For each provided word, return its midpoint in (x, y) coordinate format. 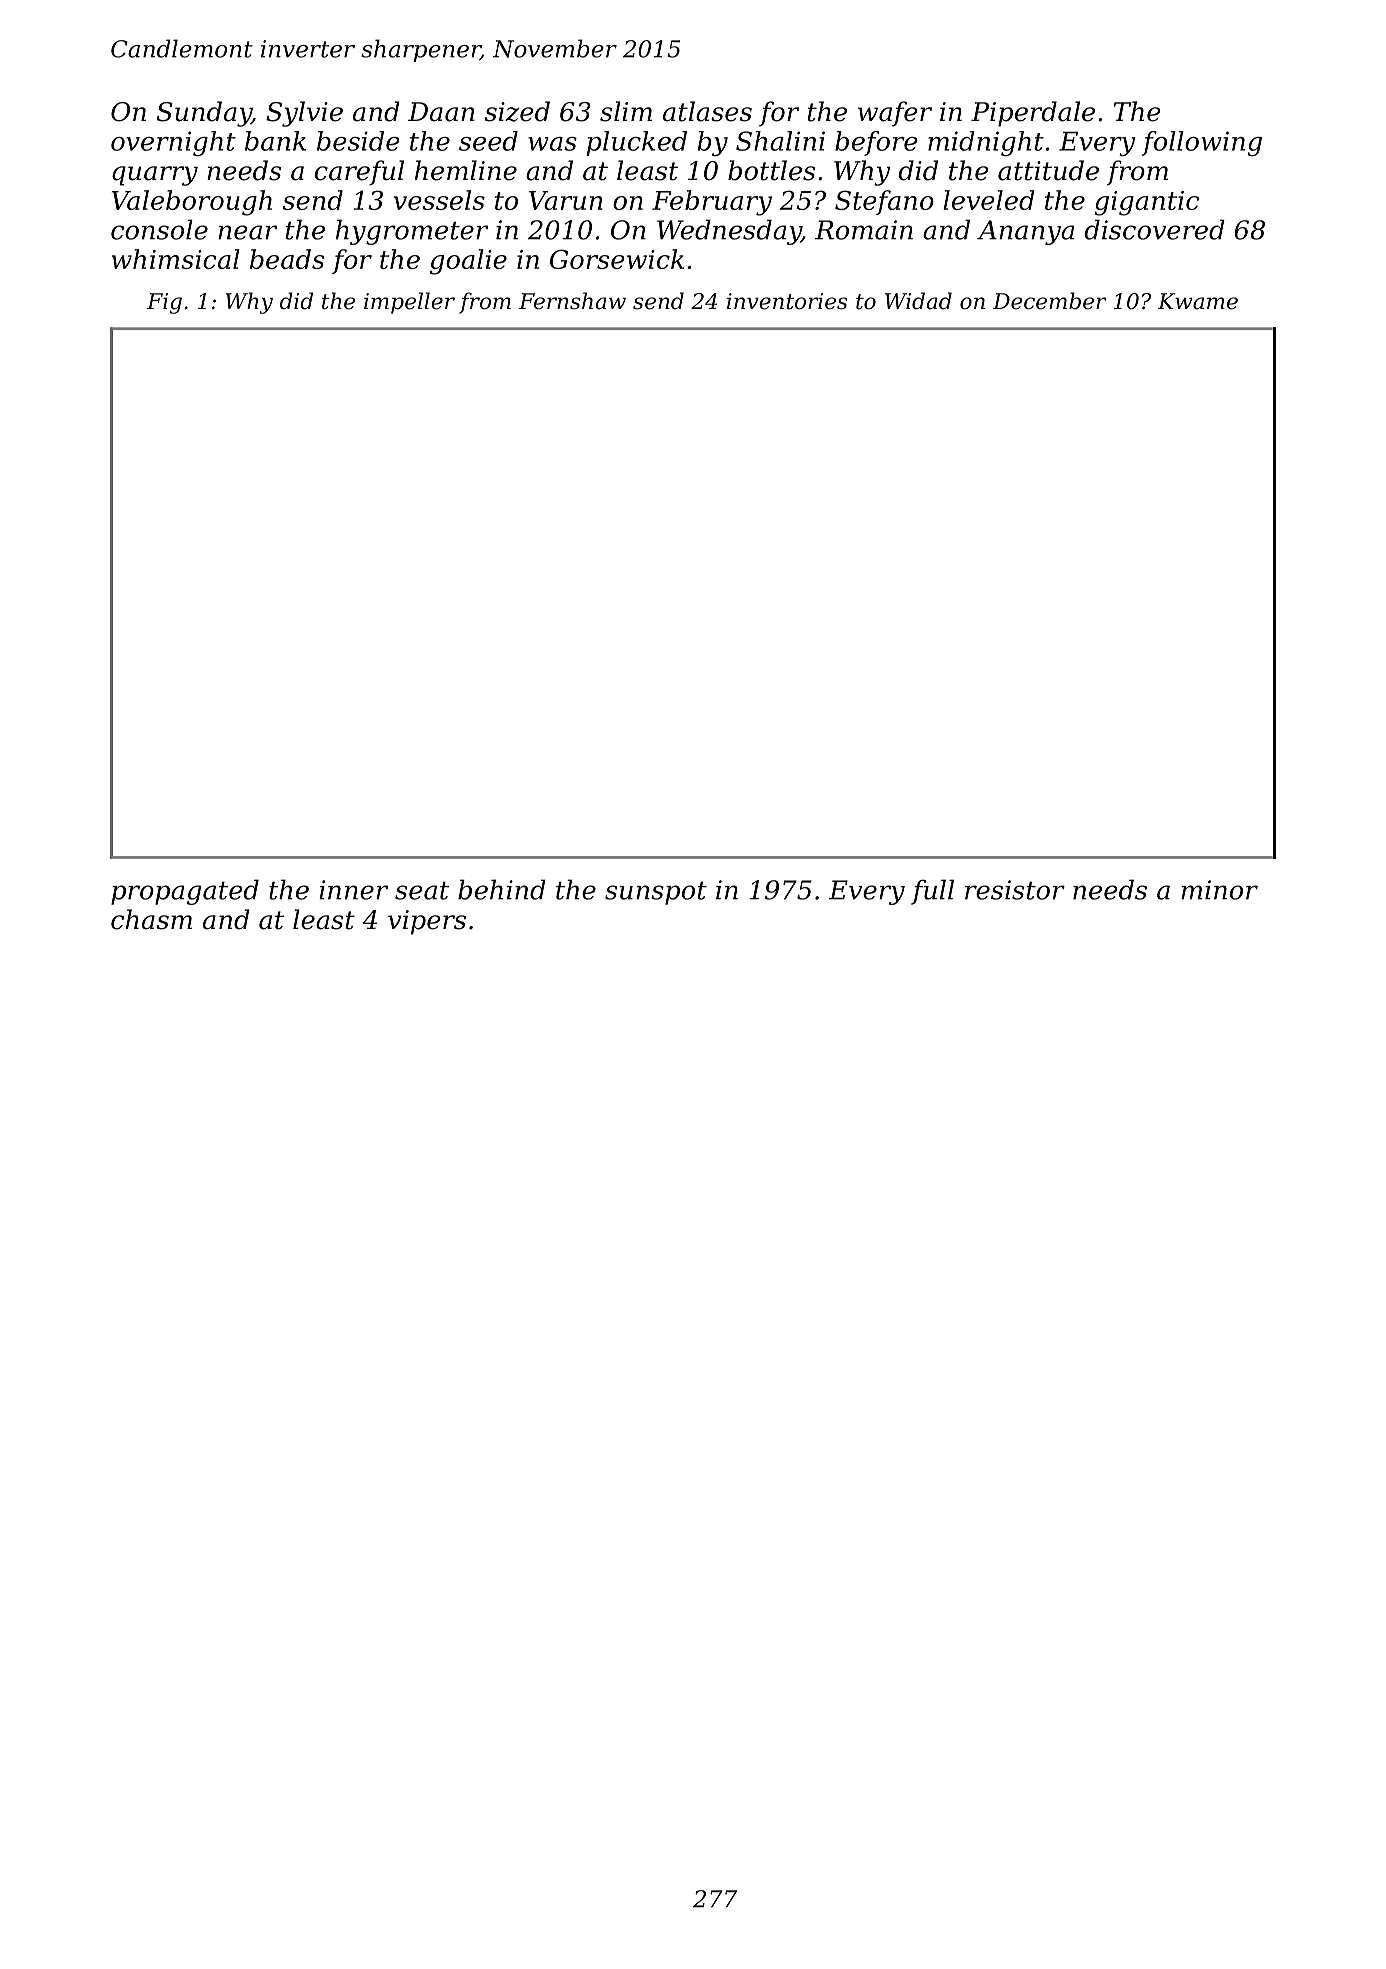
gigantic (1147, 203)
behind (502, 889)
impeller (409, 303)
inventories (787, 301)
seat (422, 891)
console (159, 229)
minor (1219, 890)
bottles (771, 170)
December (1049, 301)
